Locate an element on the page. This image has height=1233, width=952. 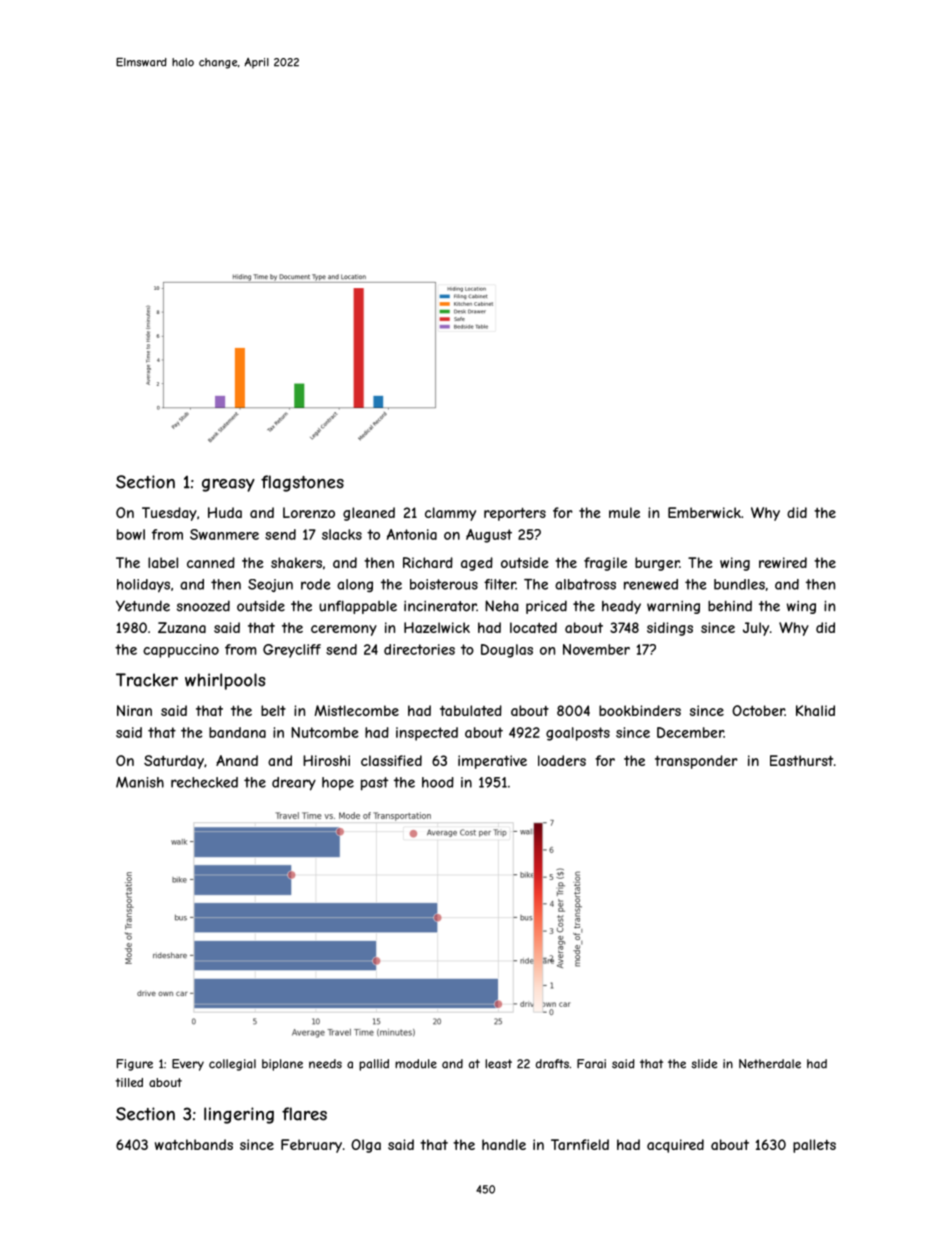
Seojun is located at coordinates (270, 585).
